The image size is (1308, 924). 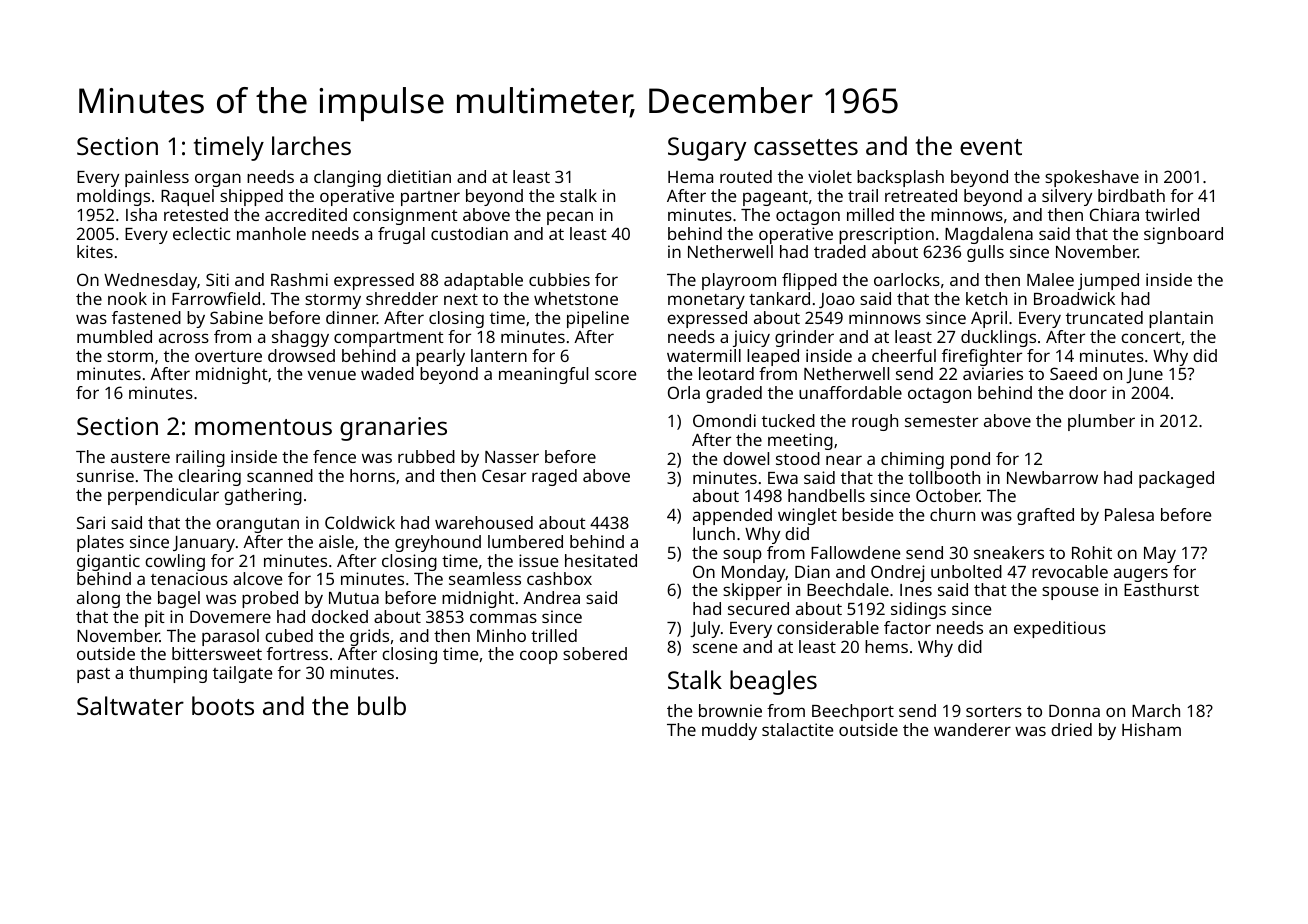 I want to click on warehoused, so click(x=484, y=522).
